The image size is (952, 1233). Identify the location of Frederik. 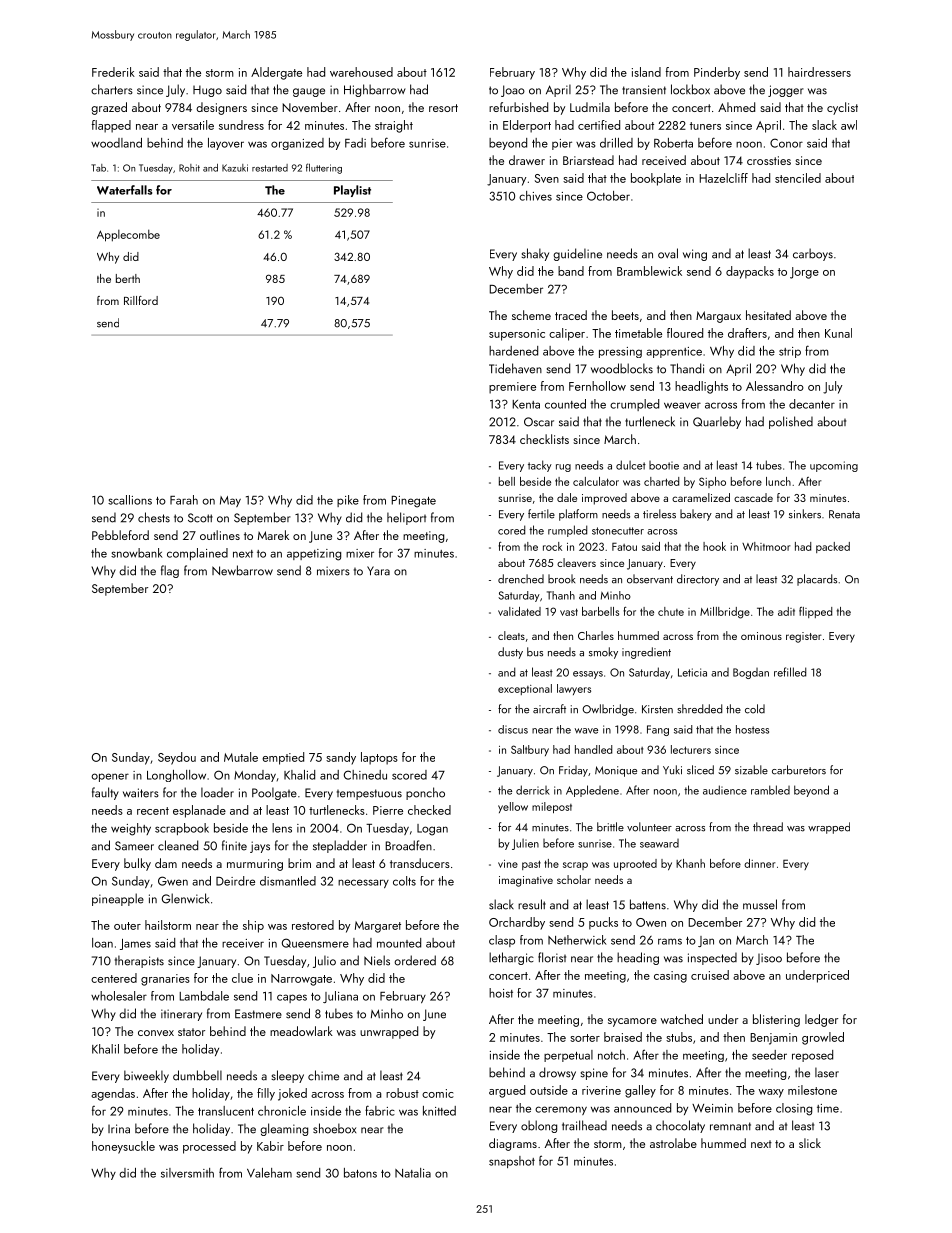
(113, 72).
